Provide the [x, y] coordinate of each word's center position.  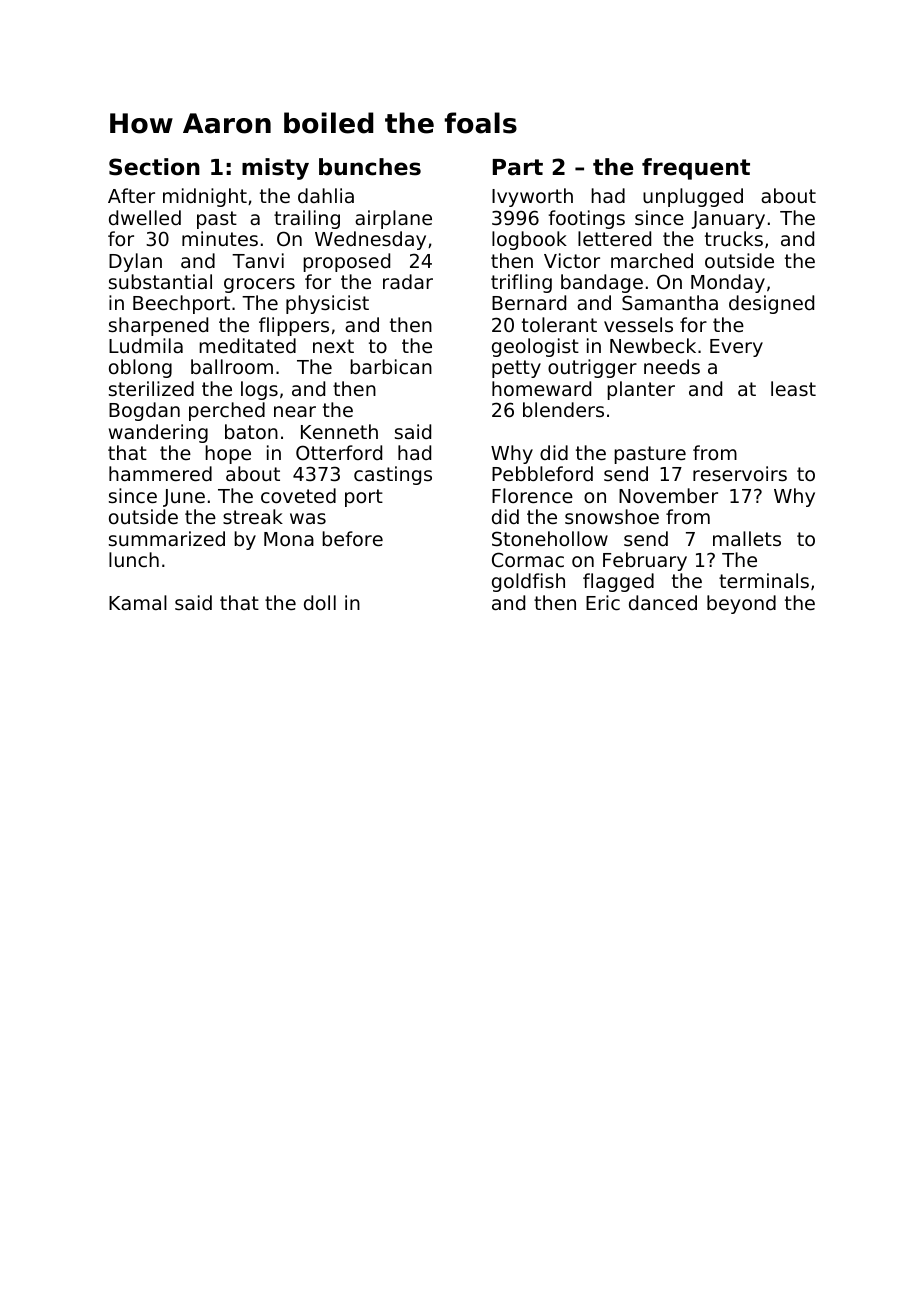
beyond [741, 604]
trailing [307, 219]
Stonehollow [550, 538]
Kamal [138, 602]
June [184, 498]
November [668, 495]
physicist [327, 304]
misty [275, 169]
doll [320, 602]
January [728, 220]
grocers [259, 285]
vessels [638, 324]
